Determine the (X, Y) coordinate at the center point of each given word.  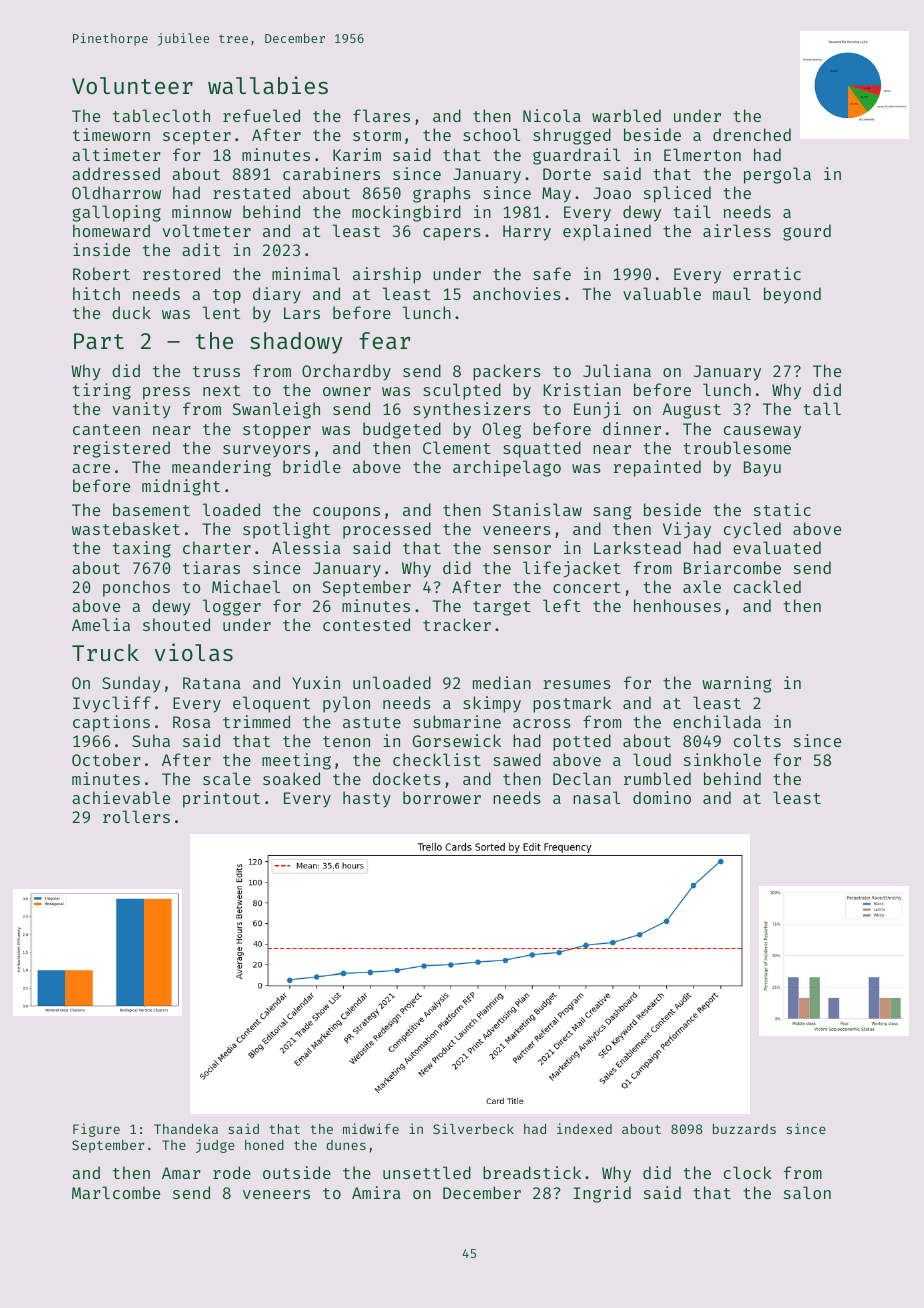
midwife (371, 1128)
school (491, 134)
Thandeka (186, 1129)
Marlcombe (116, 1192)
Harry (527, 233)
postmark (572, 704)
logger (232, 607)
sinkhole (722, 759)
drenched (752, 134)
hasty (367, 799)
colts (757, 740)
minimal (306, 273)
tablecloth (161, 115)
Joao (612, 193)
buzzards (744, 1129)
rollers (136, 816)
